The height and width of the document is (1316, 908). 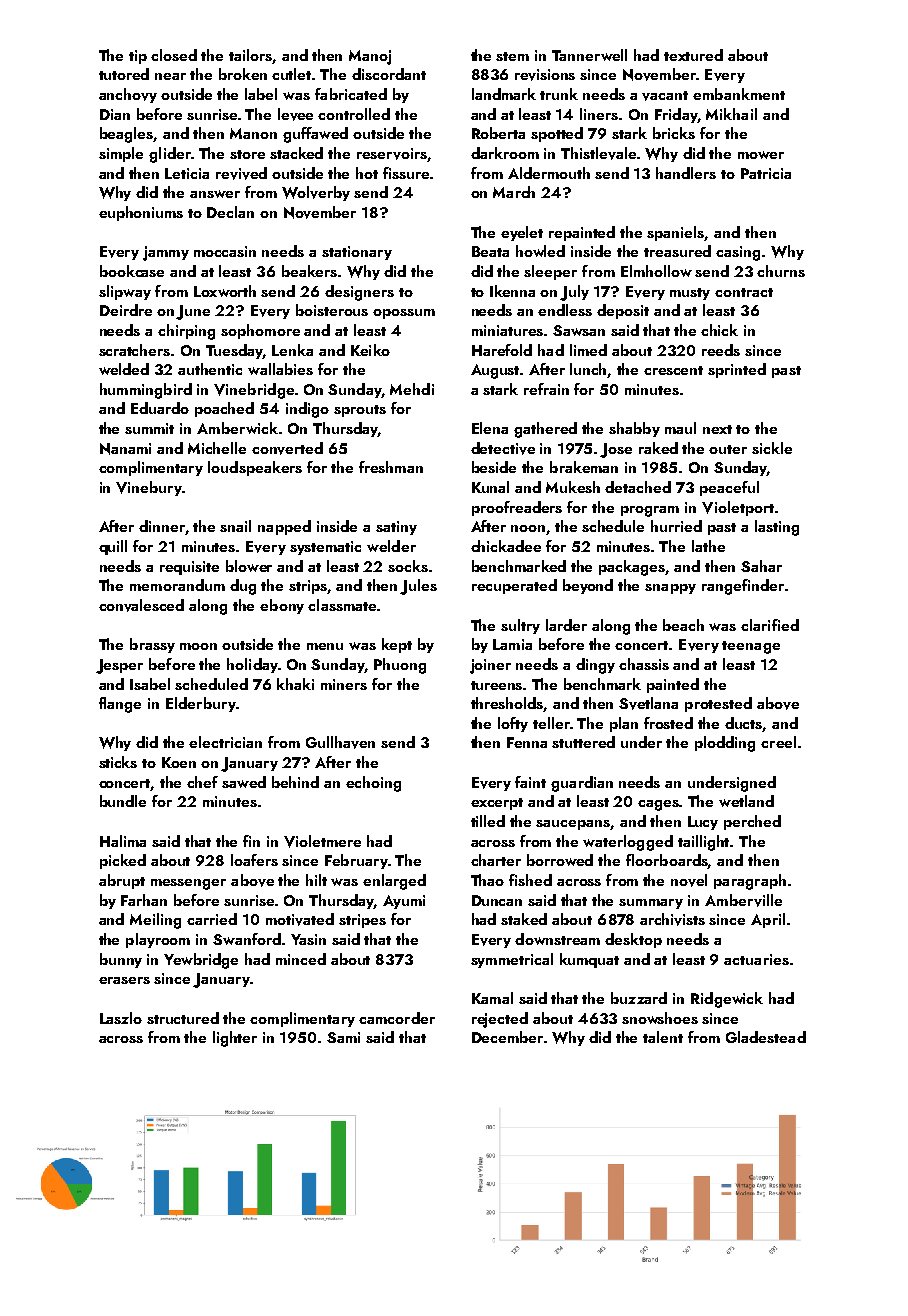 What do you see at coordinates (766, 1037) in the document?
I see `Gladestead` at bounding box center [766, 1037].
